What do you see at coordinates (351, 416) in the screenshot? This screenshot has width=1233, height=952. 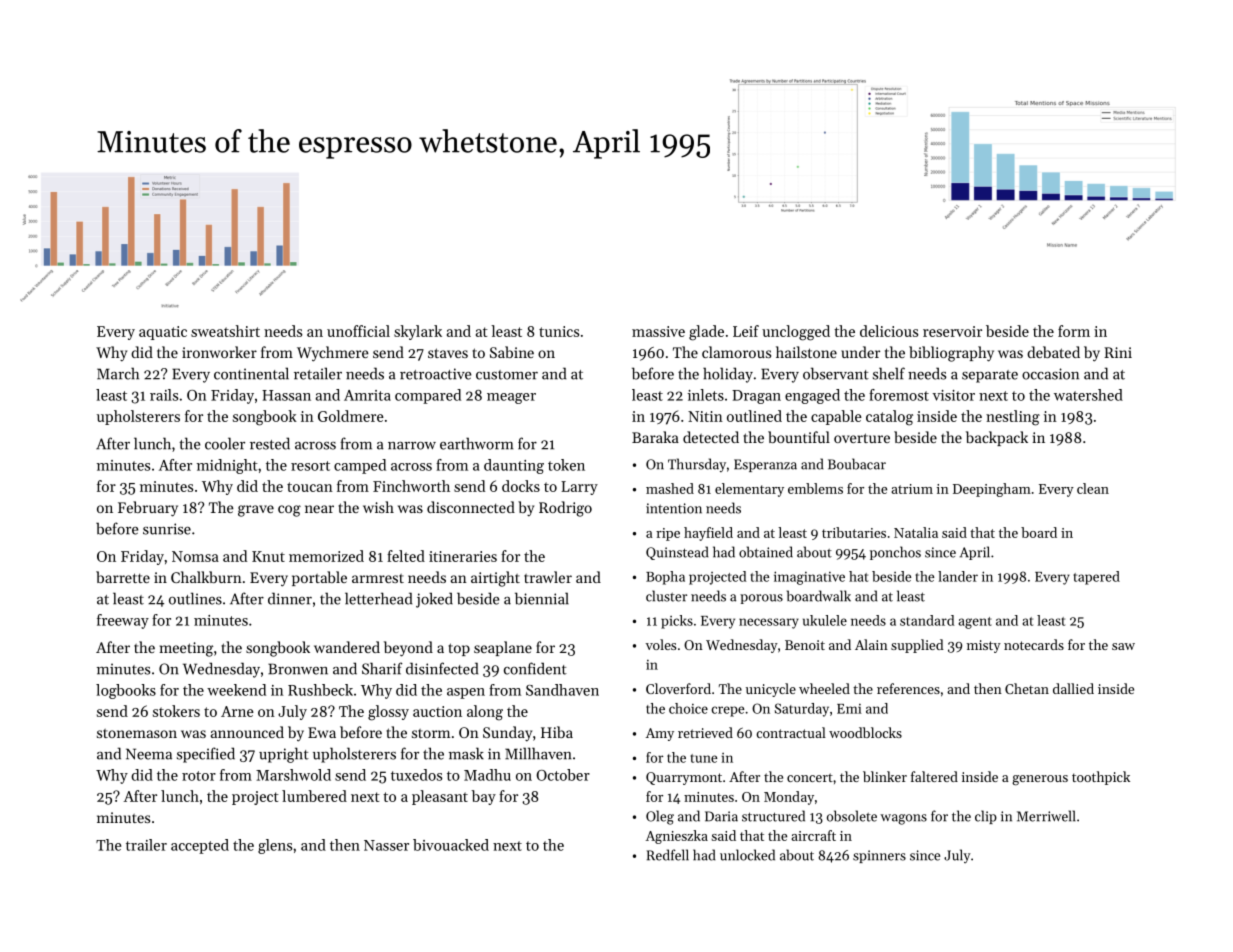 I see `Goldmere` at bounding box center [351, 416].
